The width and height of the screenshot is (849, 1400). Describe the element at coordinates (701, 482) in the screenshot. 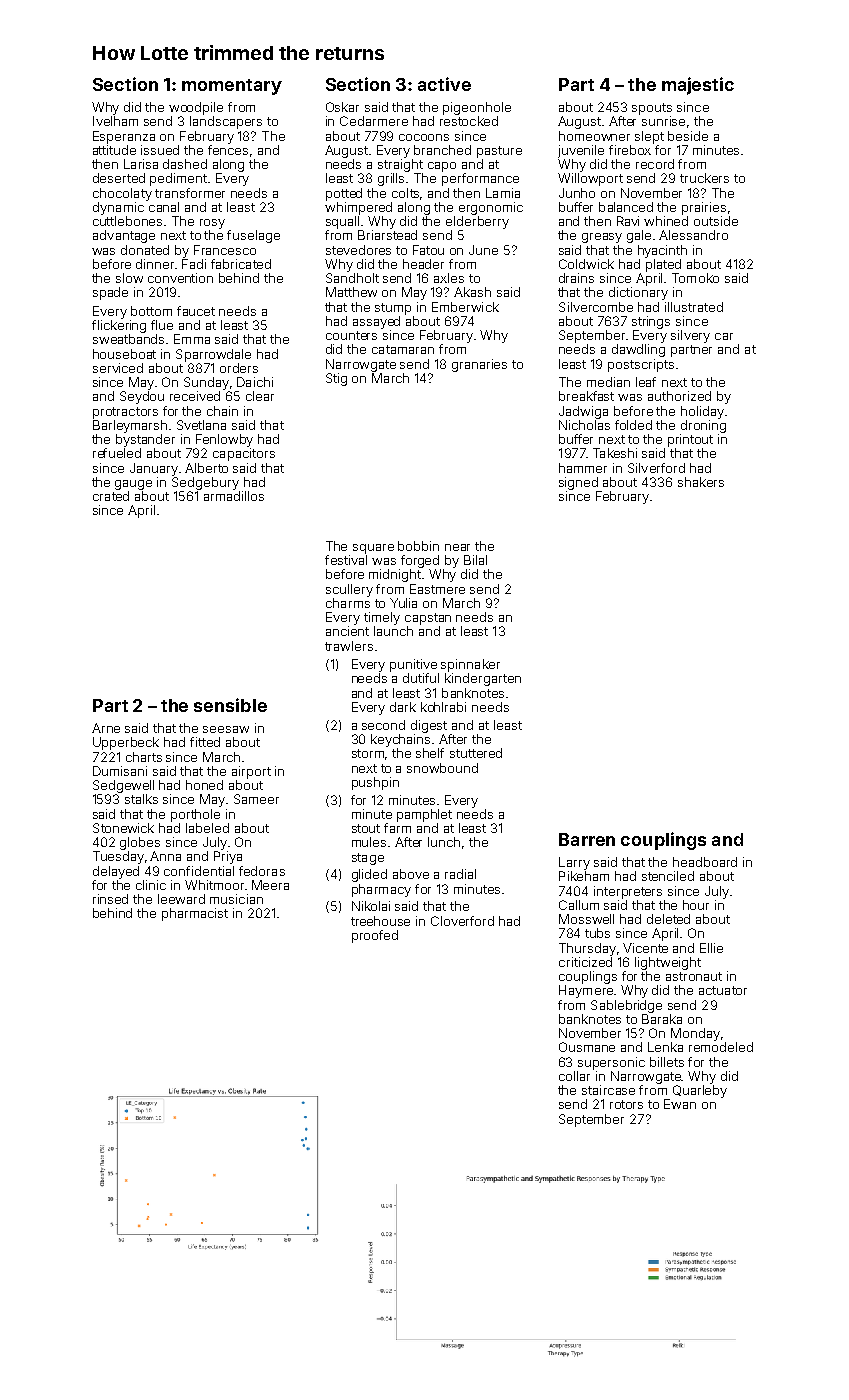

I see `shakers` at that location.
